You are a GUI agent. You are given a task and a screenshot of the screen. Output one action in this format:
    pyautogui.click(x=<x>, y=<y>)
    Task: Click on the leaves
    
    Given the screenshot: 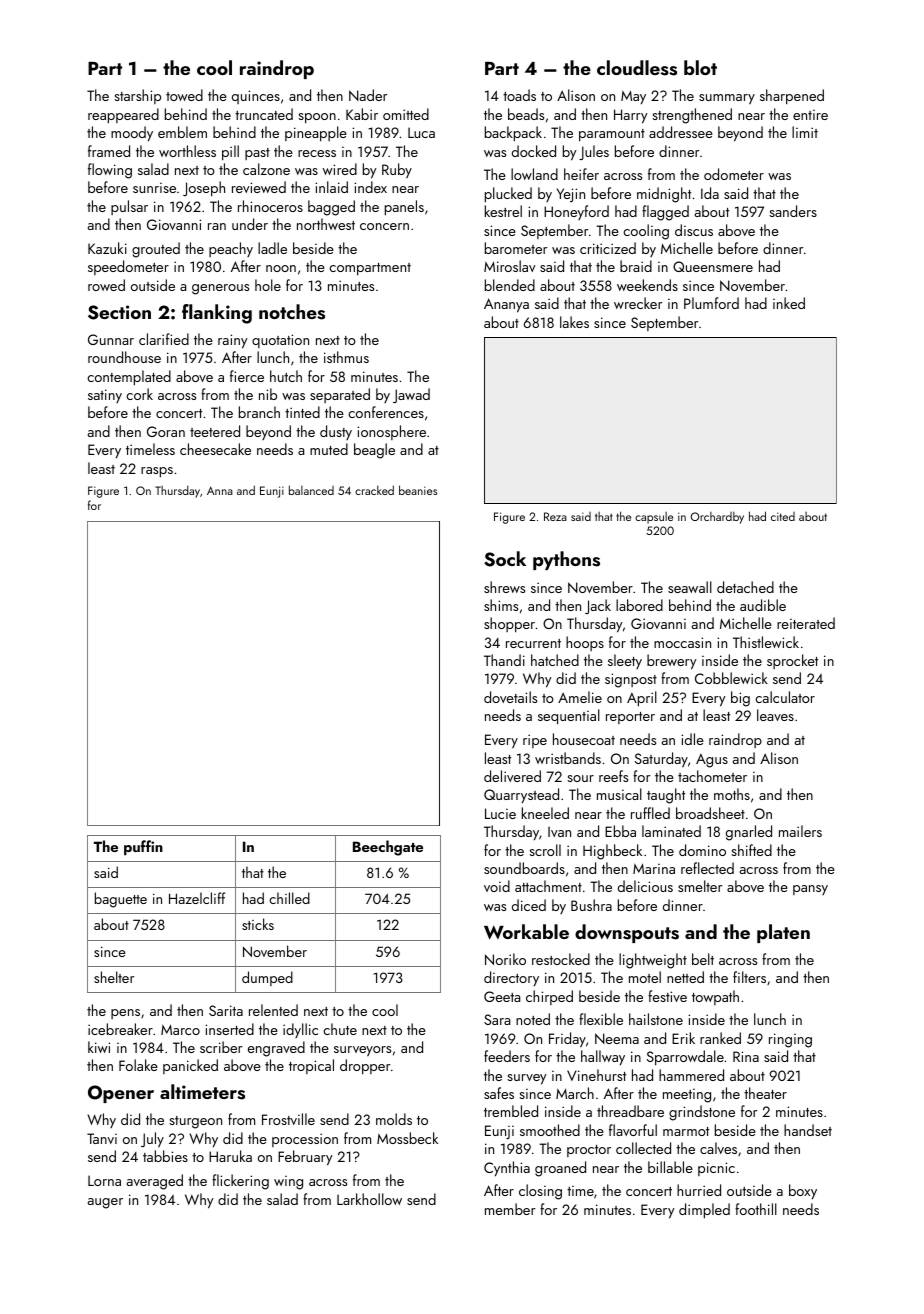 What is the action you would take?
    pyautogui.click(x=775, y=715)
